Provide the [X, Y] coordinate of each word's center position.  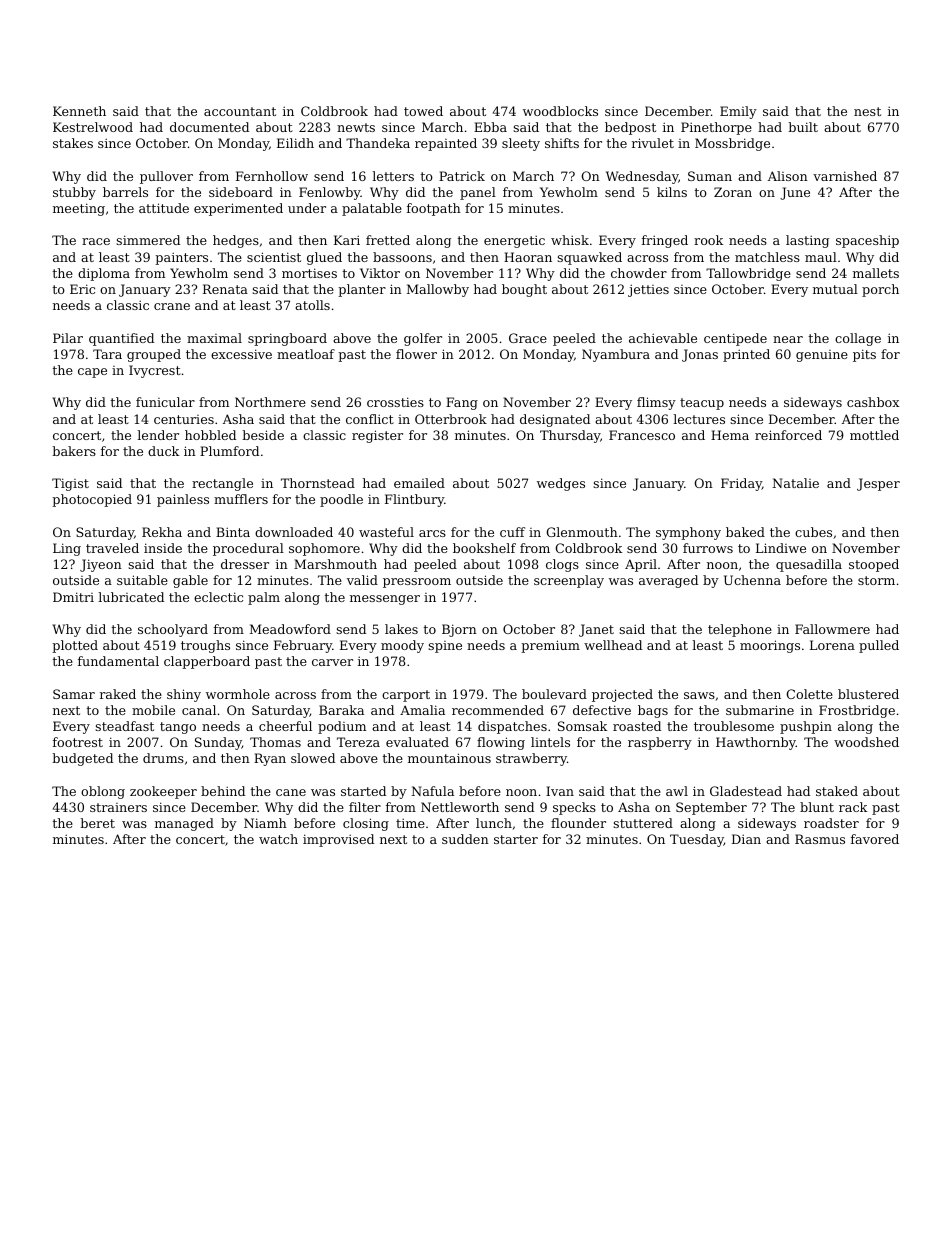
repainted [446, 144]
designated [555, 420]
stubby [74, 193]
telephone [740, 630]
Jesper [878, 484]
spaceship [867, 241]
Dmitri [73, 597]
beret [98, 823]
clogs [562, 565]
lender [158, 435]
